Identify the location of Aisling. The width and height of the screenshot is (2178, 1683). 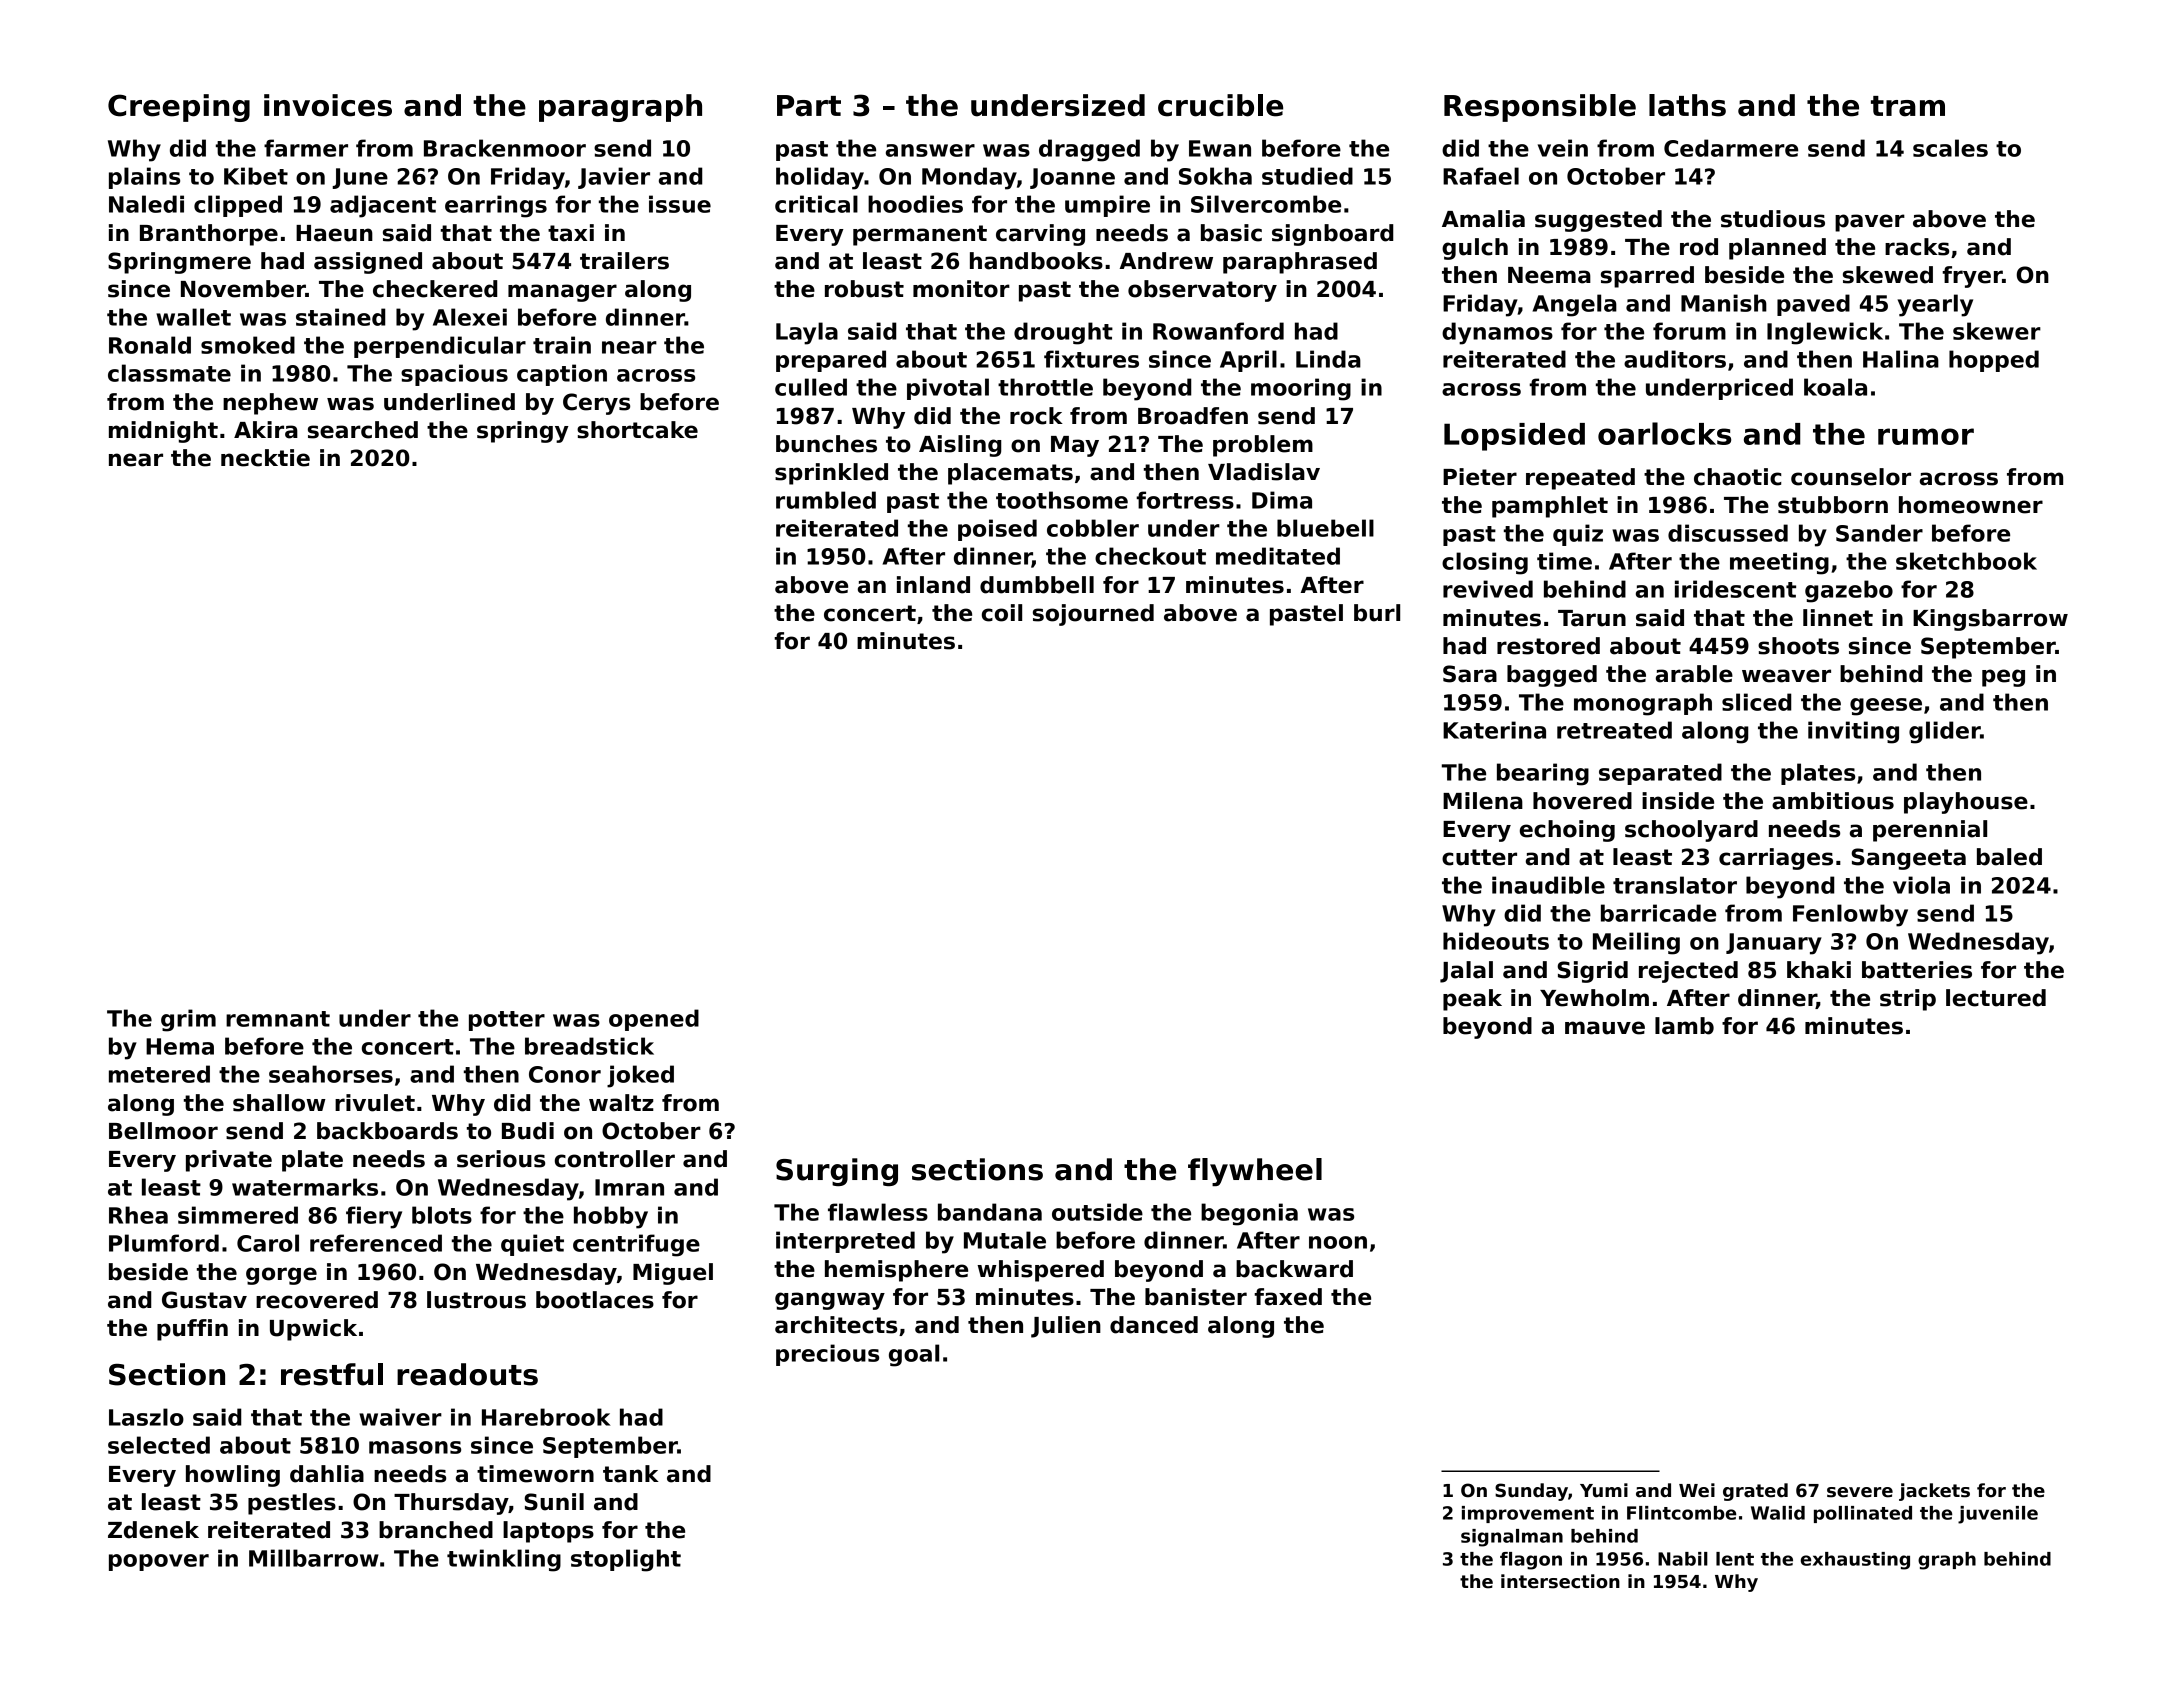
(960, 446).
